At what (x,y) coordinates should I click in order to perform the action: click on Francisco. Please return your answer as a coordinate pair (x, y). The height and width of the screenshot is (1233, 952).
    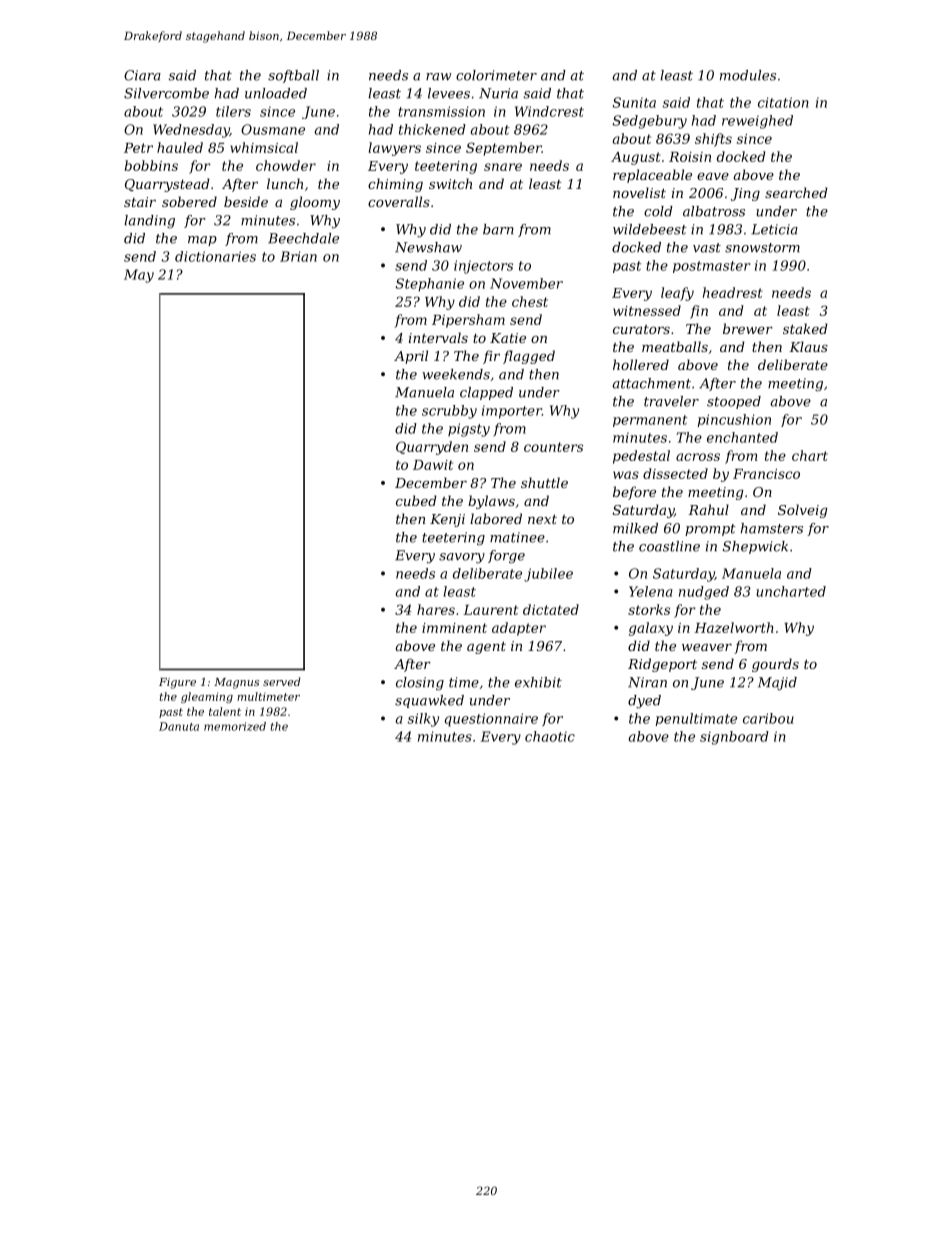
    Looking at the image, I should click on (766, 474).
